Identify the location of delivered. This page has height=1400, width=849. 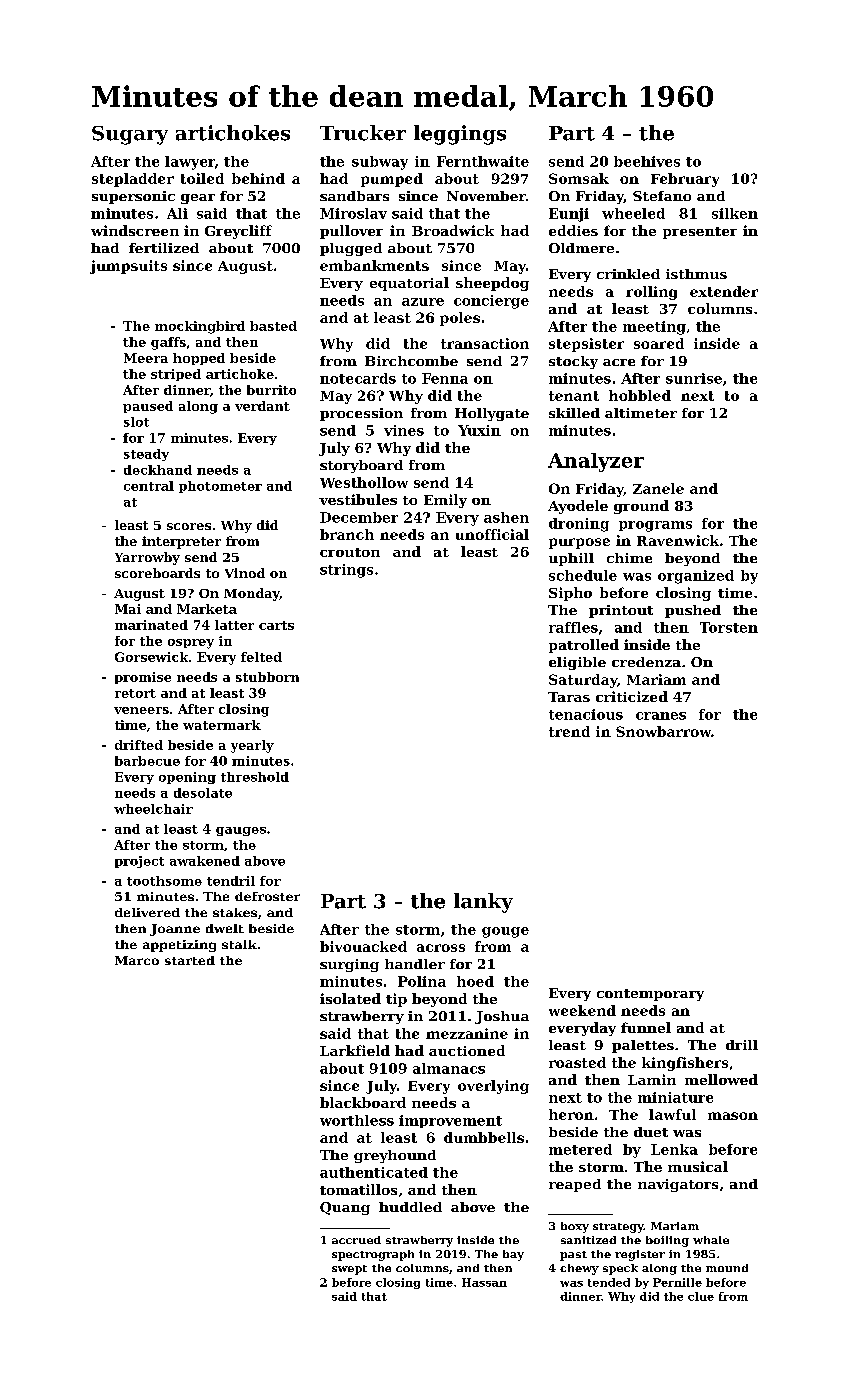
(147, 912).
